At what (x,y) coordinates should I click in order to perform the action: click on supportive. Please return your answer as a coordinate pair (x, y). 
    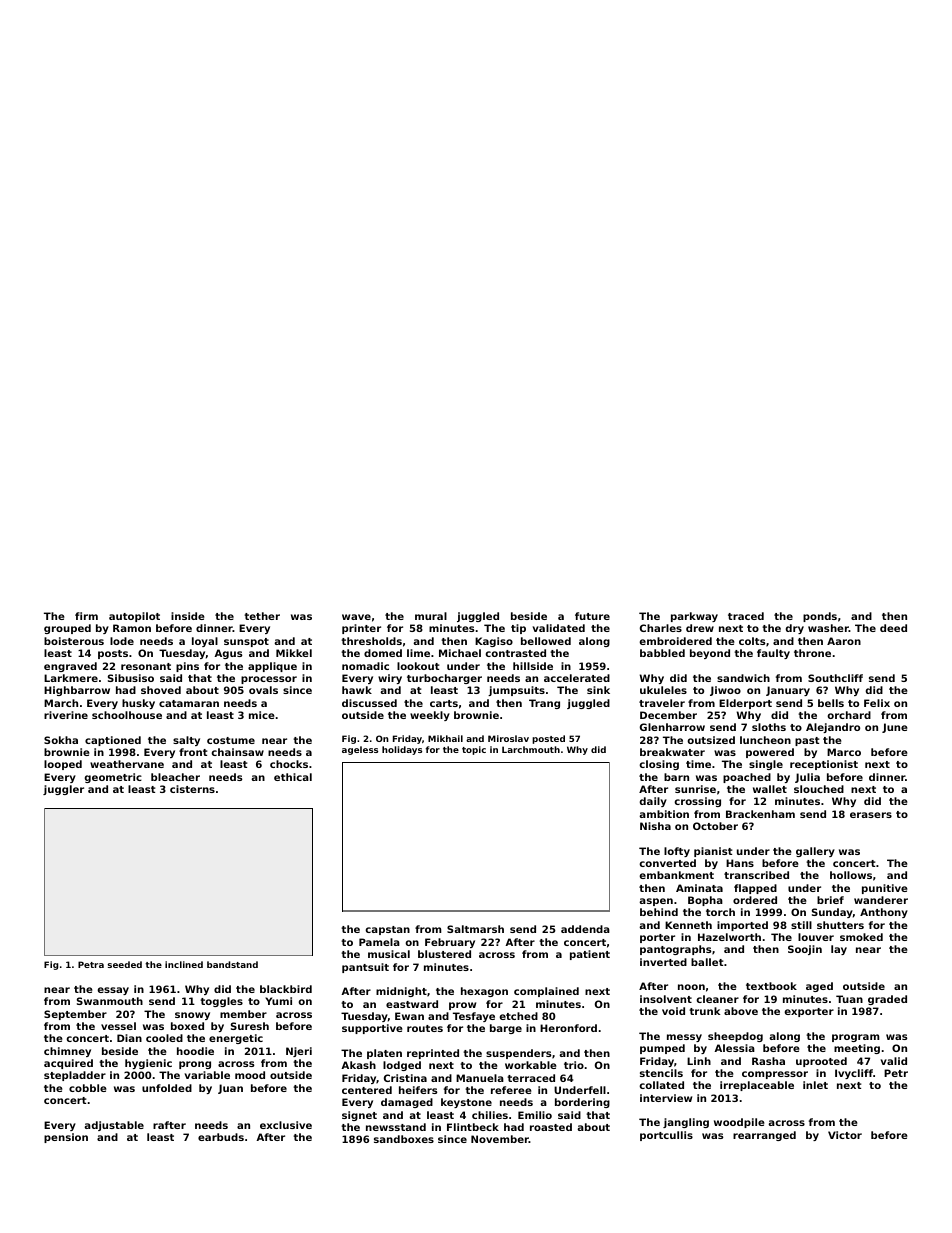
    Looking at the image, I should click on (372, 1029).
